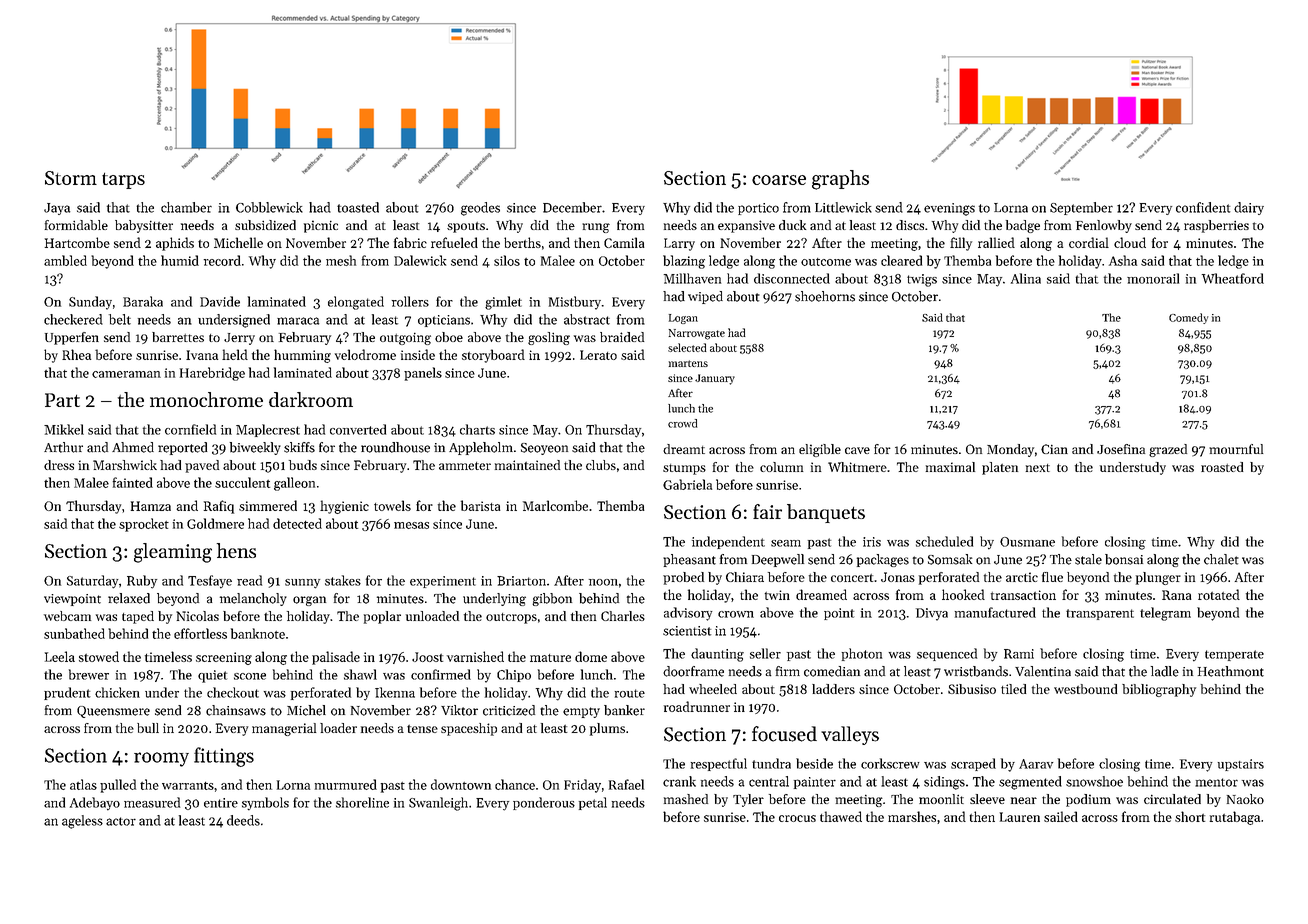  Describe the element at coordinates (688, 363) in the screenshot. I see `martens` at that location.
